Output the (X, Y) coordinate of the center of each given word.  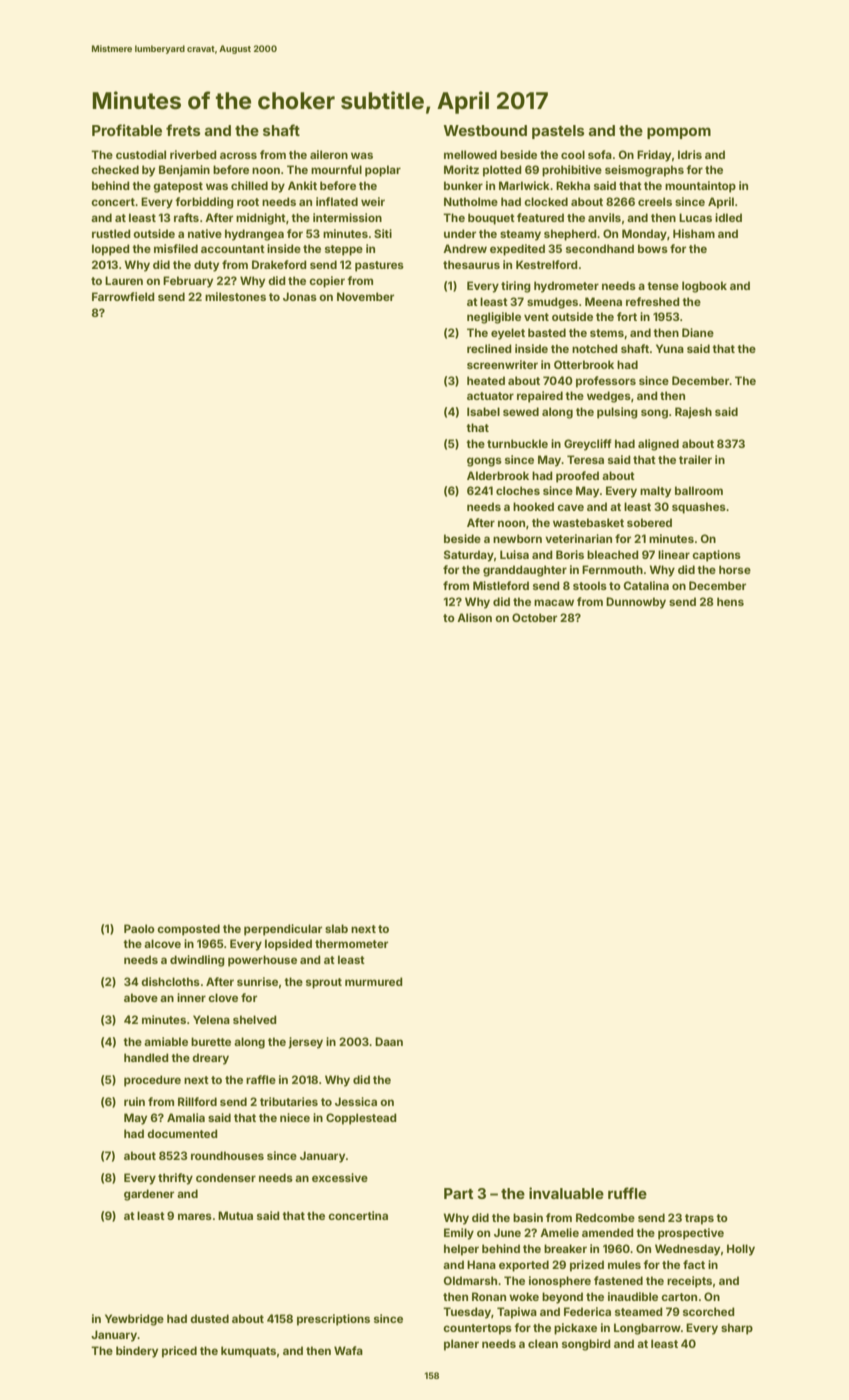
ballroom (699, 490)
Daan (389, 1041)
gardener (149, 1195)
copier (327, 282)
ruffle (627, 1193)
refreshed (653, 301)
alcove (162, 943)
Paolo (139, 928)
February (188, 282)
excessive (340, 1177)
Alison (474, 617)
